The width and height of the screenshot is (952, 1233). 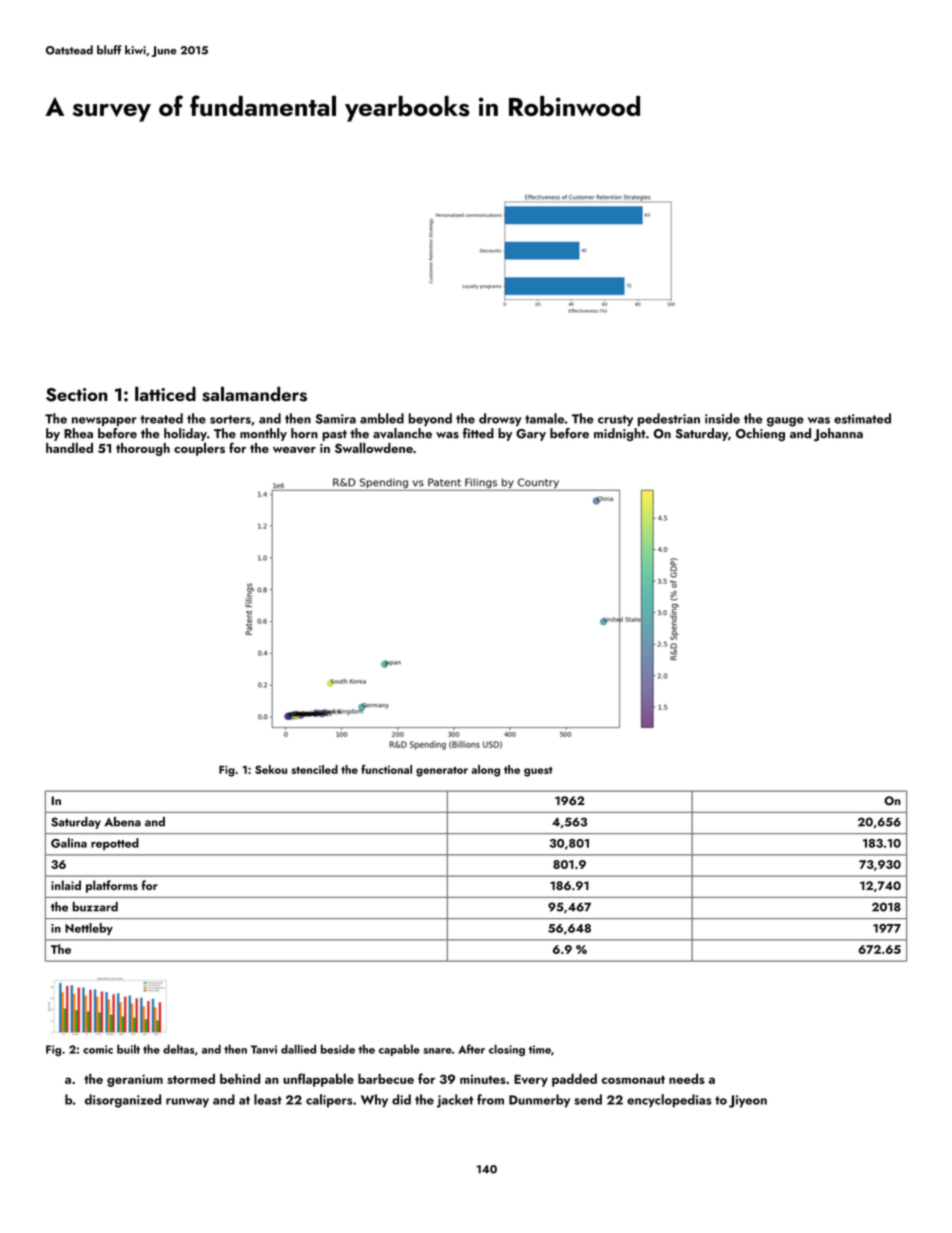 What do you see at coordinates (544, 418) in the screenshot?
I see `tamale` at bounding box center [544, 418].
